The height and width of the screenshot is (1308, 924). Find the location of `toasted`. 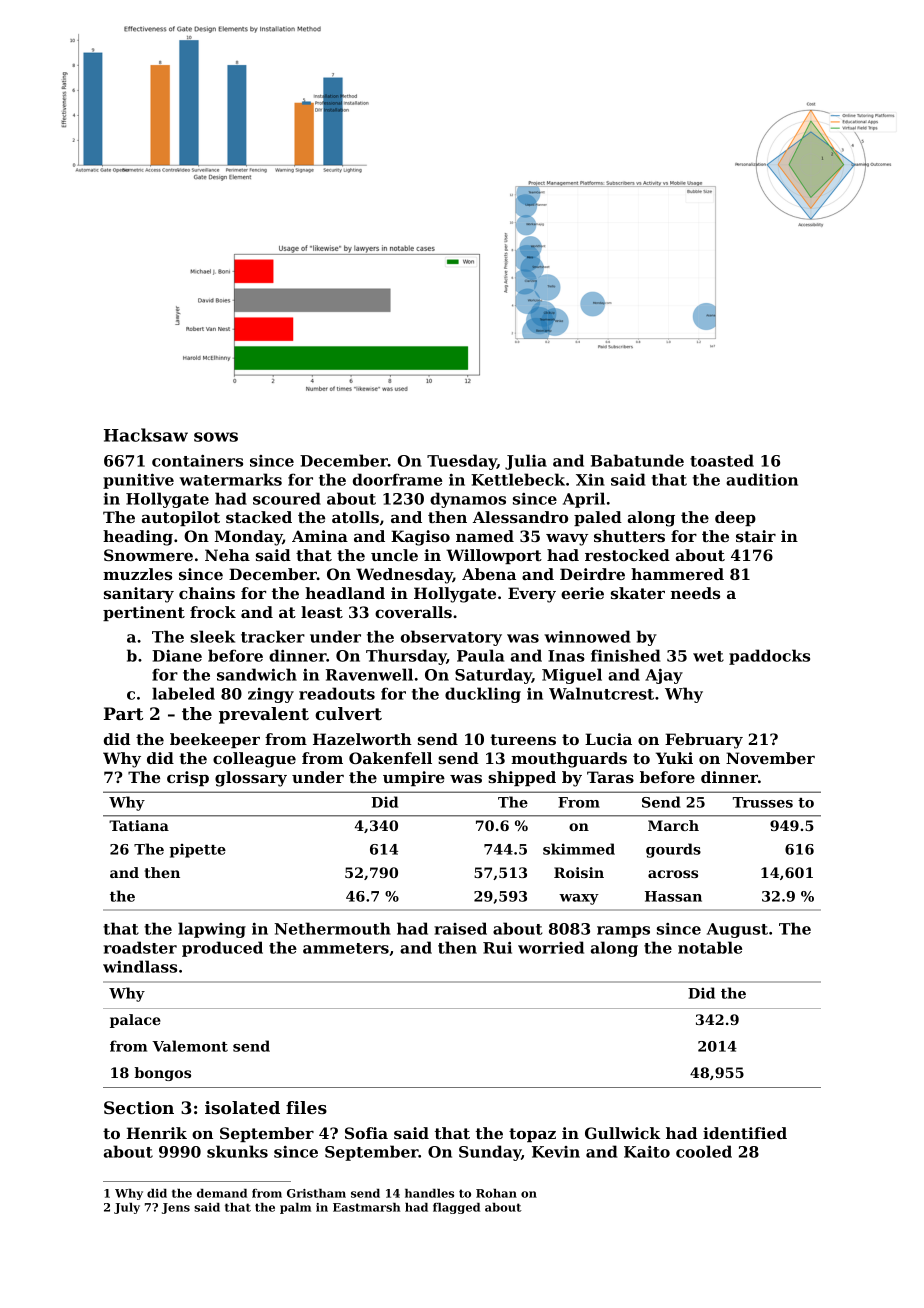

toasted is located at coordinates (722, 460).
